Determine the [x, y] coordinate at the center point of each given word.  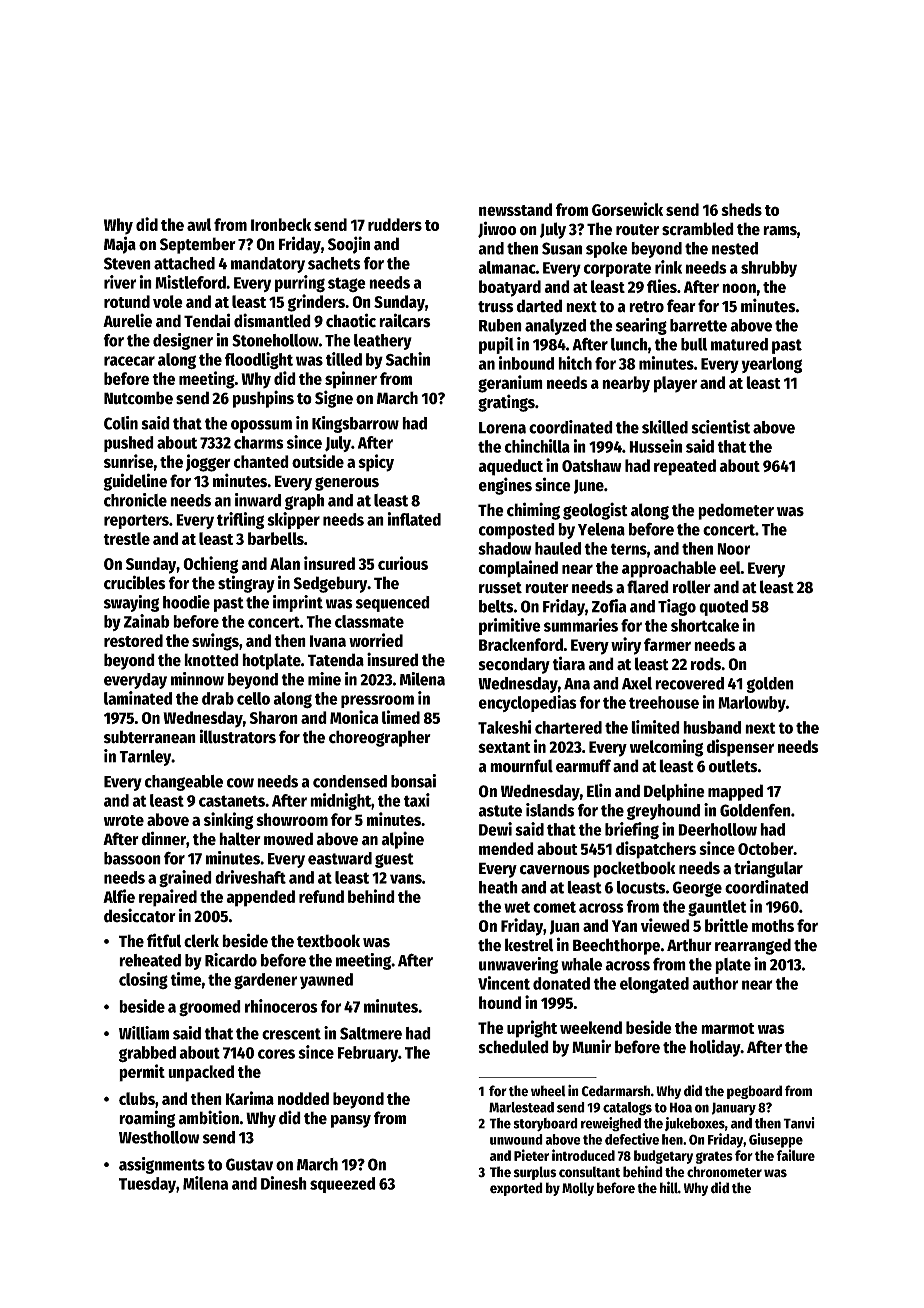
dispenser [740, 748]
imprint [298, 603]
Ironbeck [281, 224]
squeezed [342, 1185]
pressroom [377, 701]
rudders [395, 224]
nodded [303, 1098]
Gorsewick [627, 209]
